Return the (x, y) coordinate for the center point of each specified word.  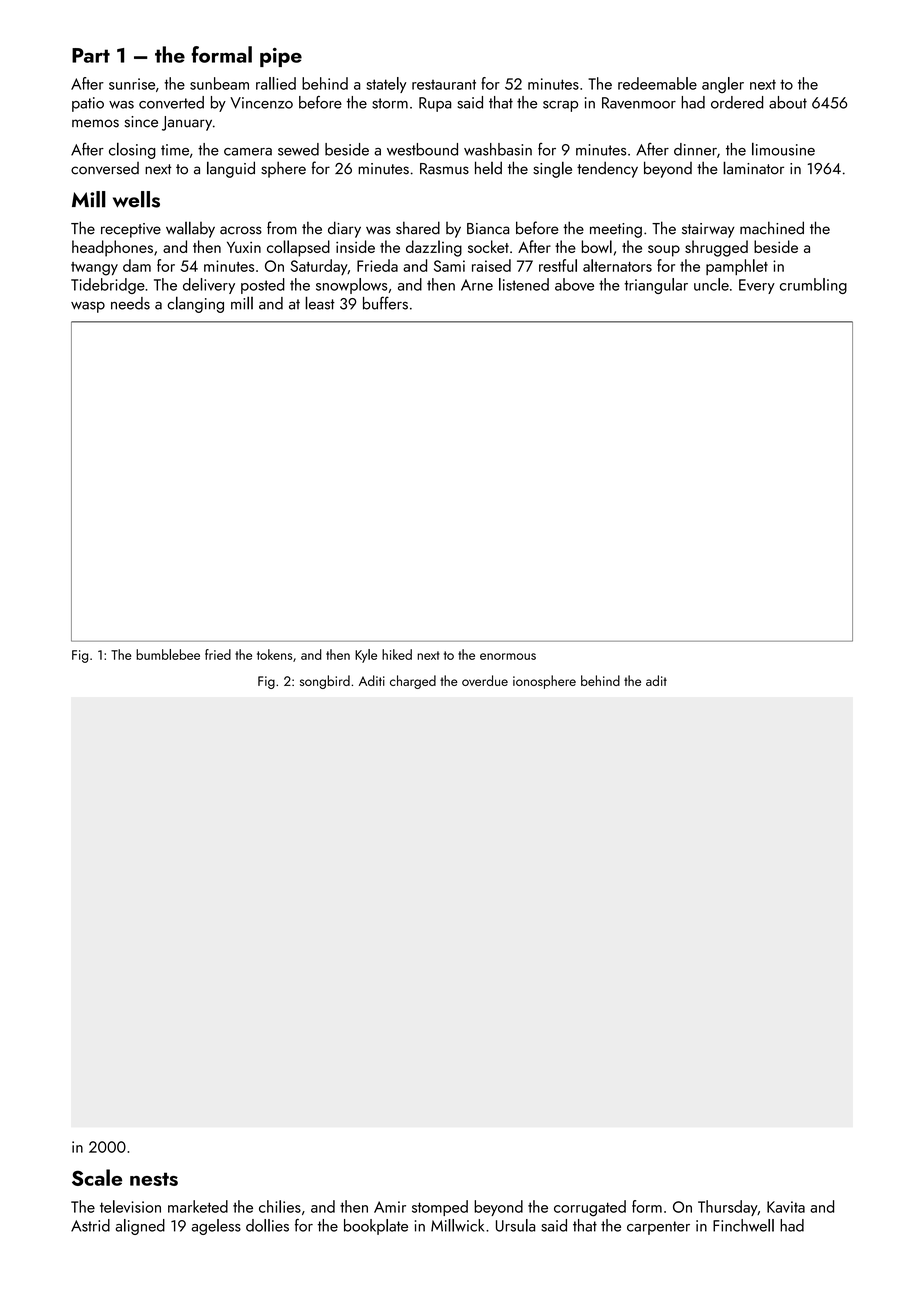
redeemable (657, 83)
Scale (97, 1177)
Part (91, 55)
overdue (485, 680)
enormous (508, 656)
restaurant (444, 84)
